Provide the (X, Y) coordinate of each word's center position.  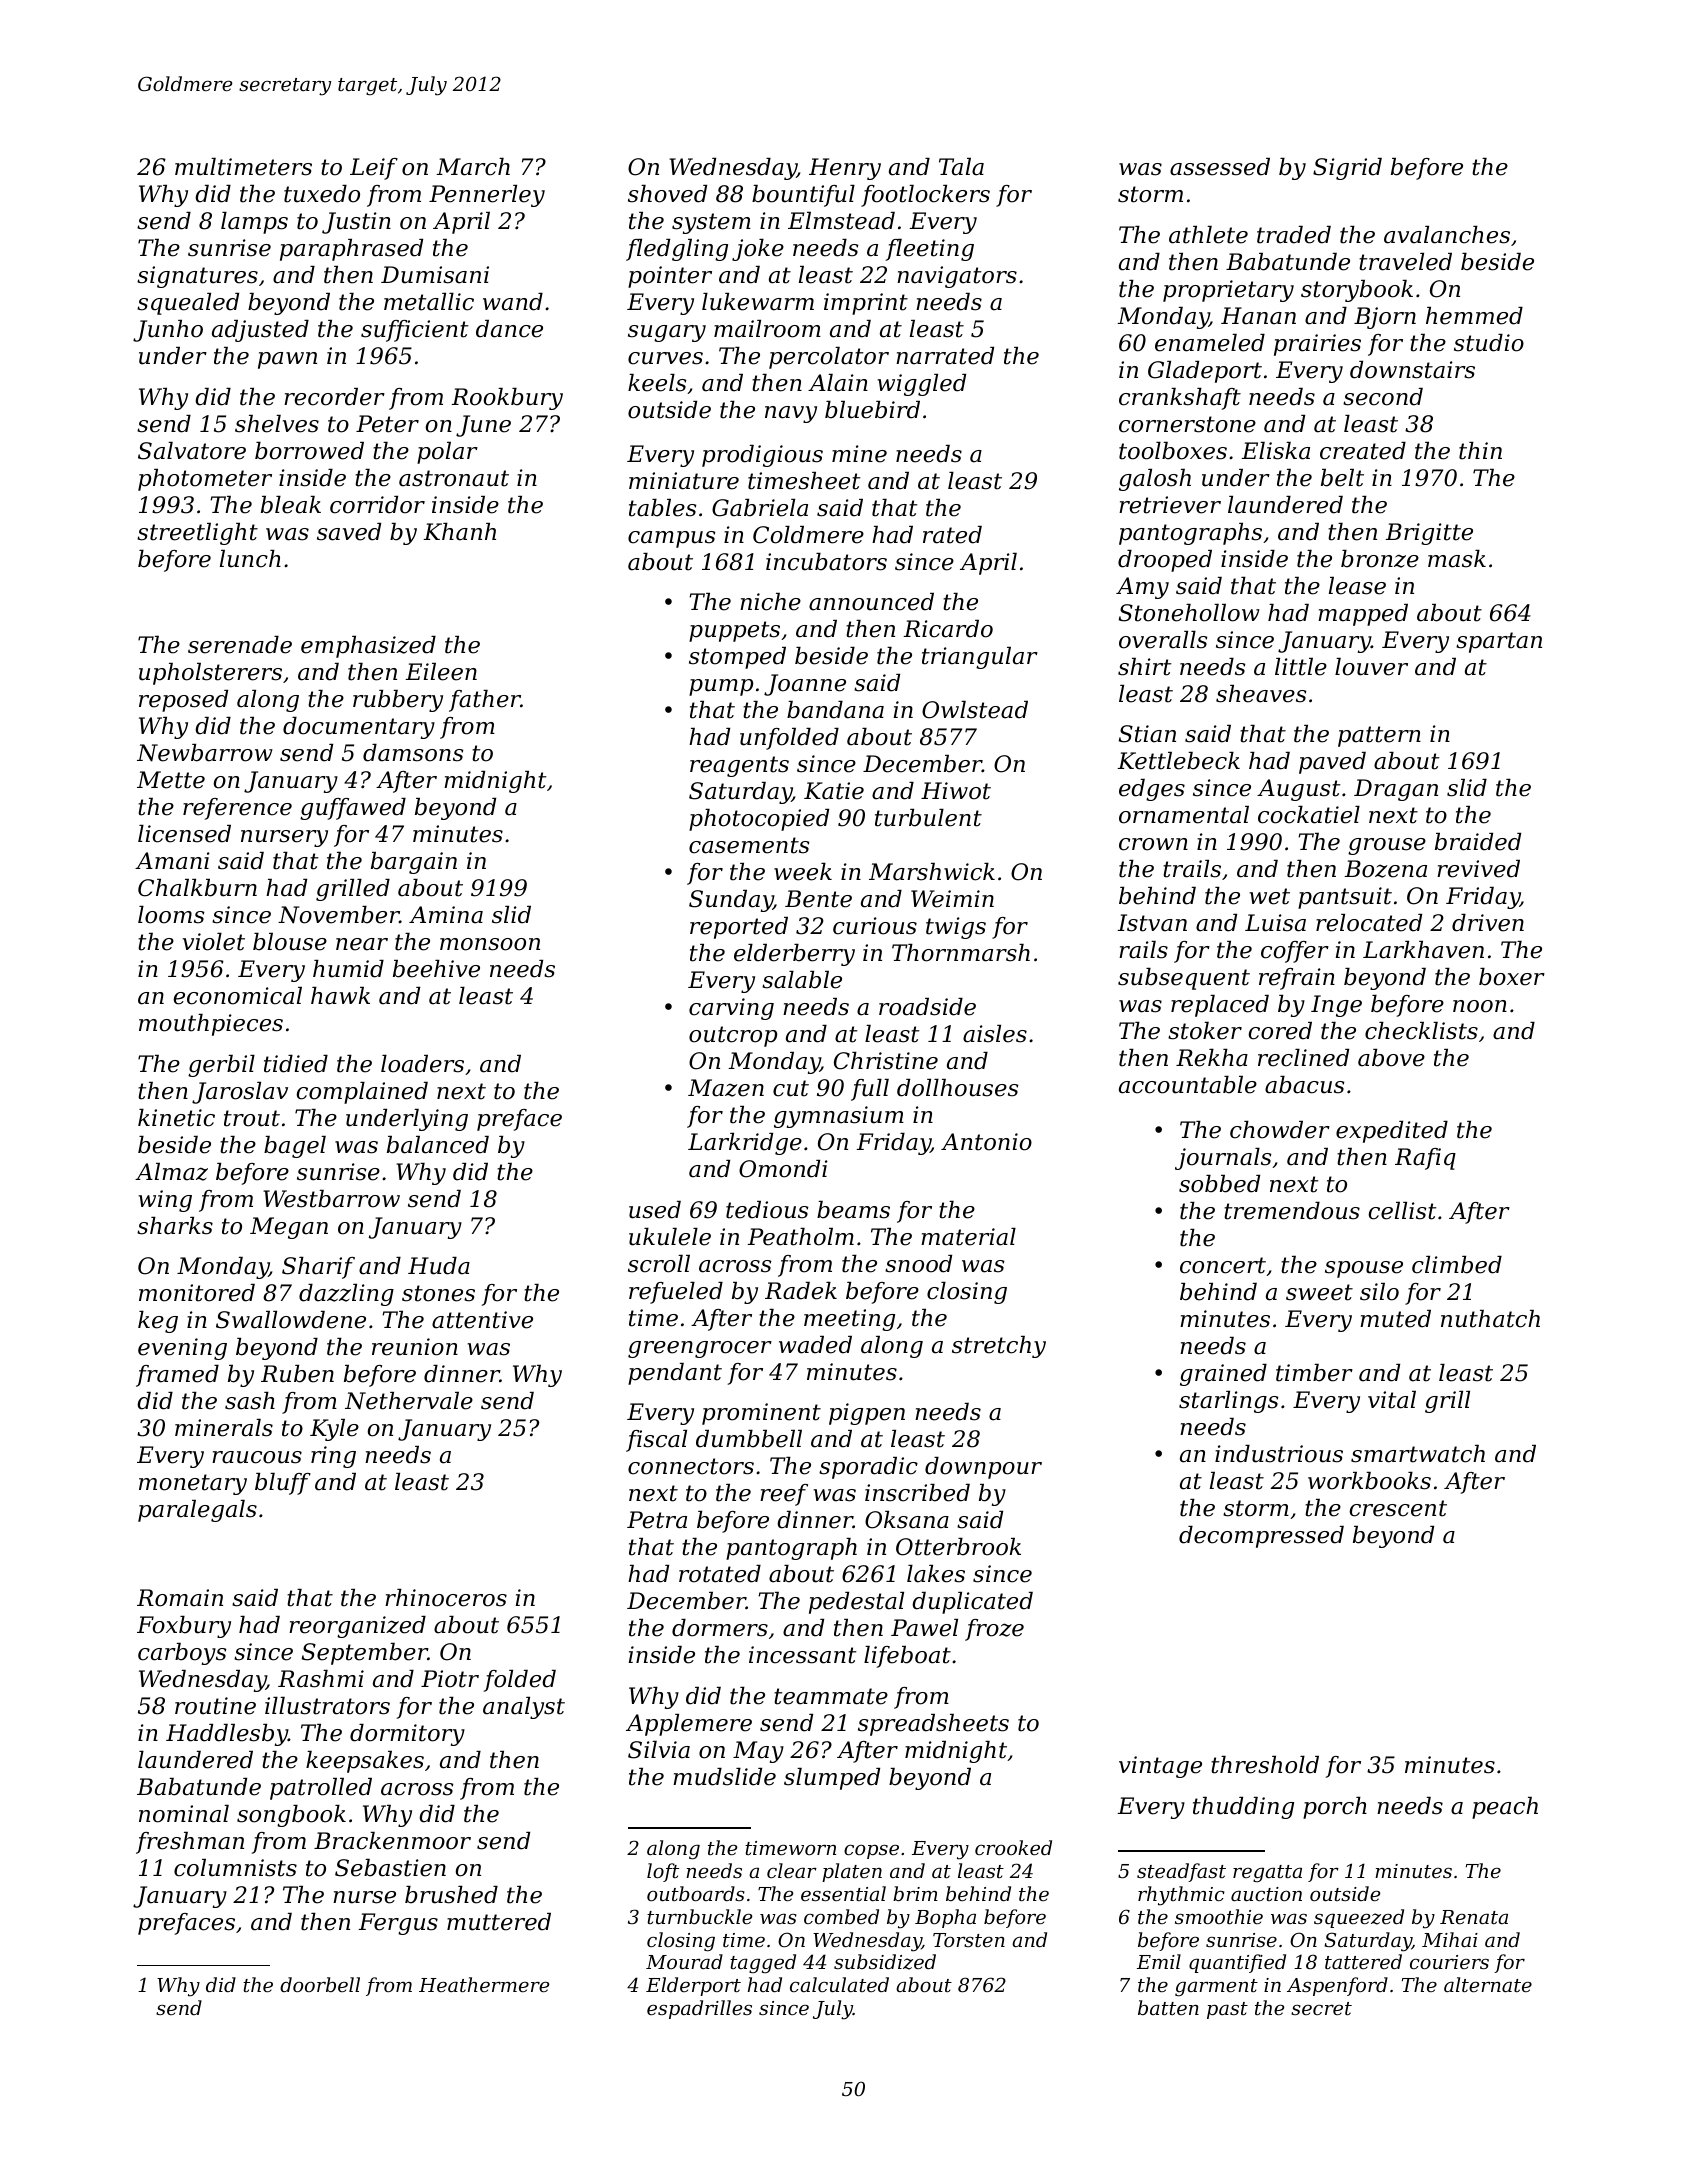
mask (1457, 559)
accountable (1188, 1085)
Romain (180, 1598)
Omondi (783, 1169)
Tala (961, 167)
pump (721, 687)
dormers (720, 1628)
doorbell (320, 1984)
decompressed (1261, 1537)
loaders (422, 1064)
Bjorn (1385, 318)
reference (237, 809)
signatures (197, 277)
